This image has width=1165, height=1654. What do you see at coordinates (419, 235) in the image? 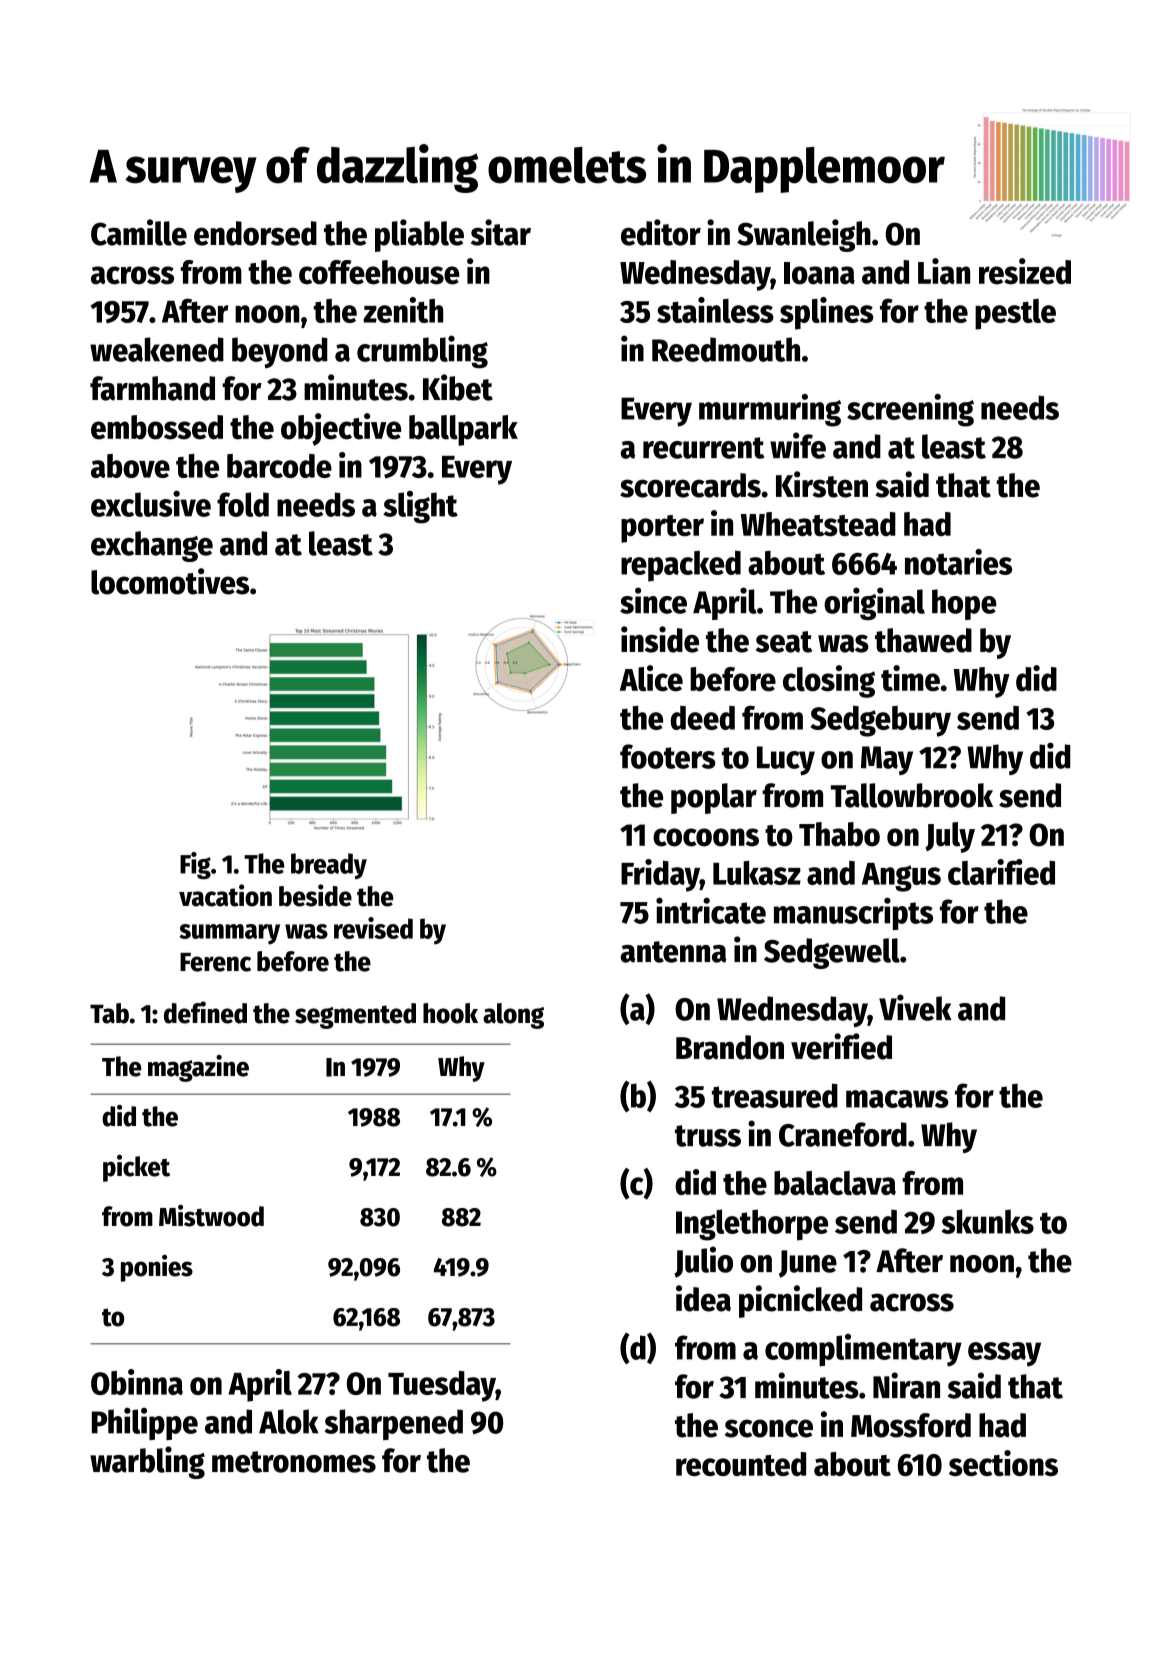
I see `pliable` at bounding box center [419, 235].
